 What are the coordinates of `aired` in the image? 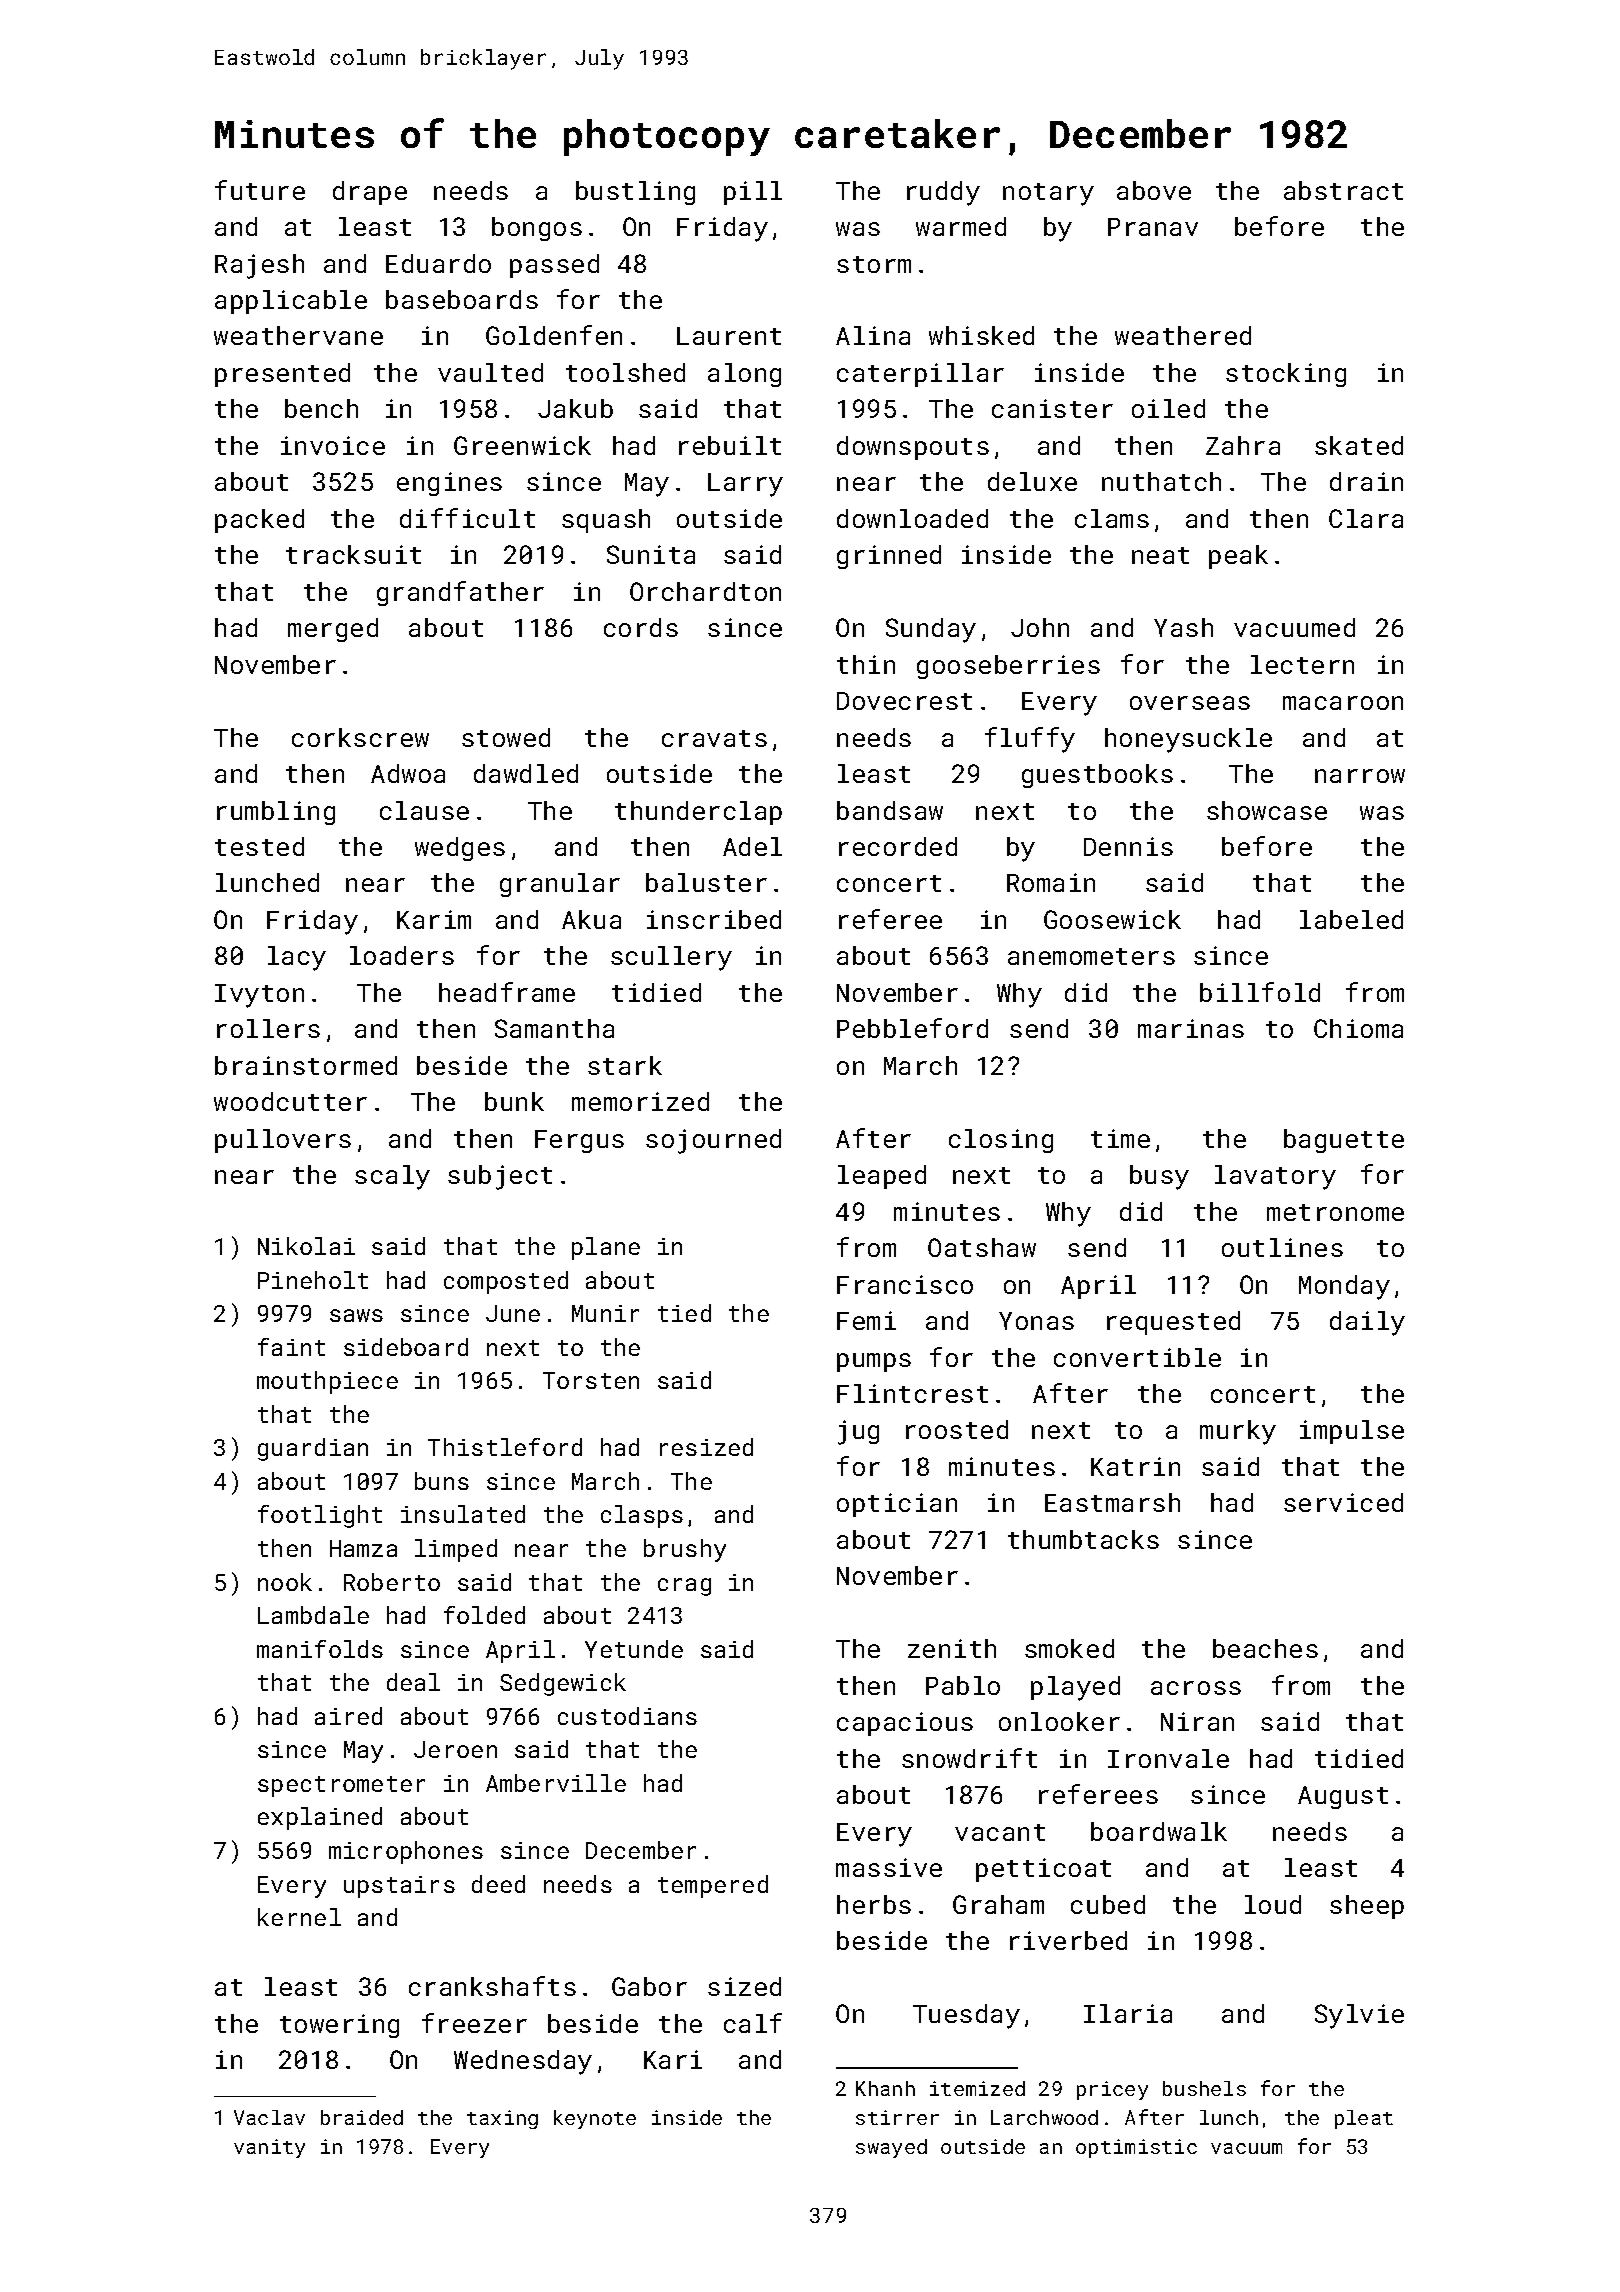 It's located at (348, 1716).
